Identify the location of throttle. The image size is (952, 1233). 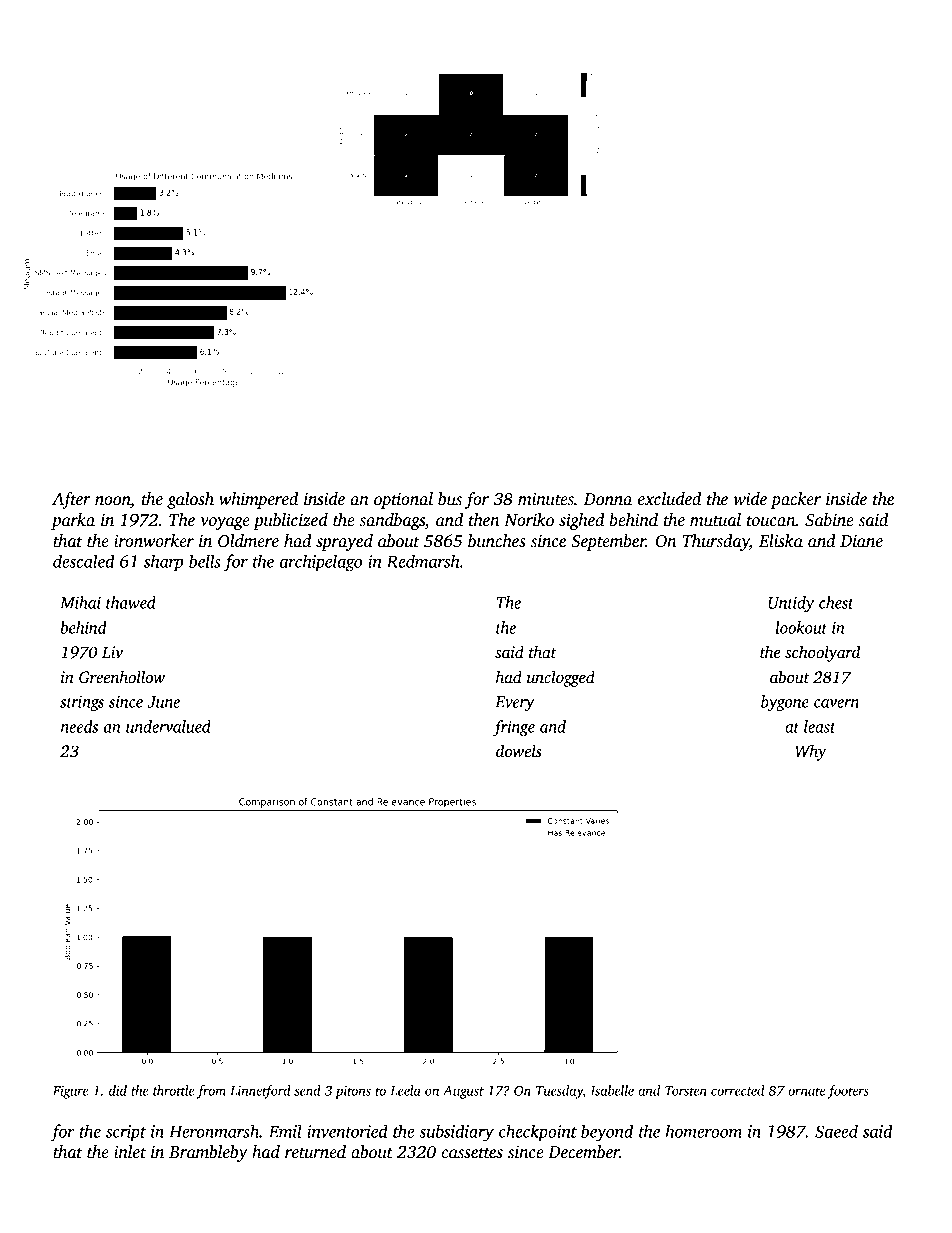
(173, 1090).
